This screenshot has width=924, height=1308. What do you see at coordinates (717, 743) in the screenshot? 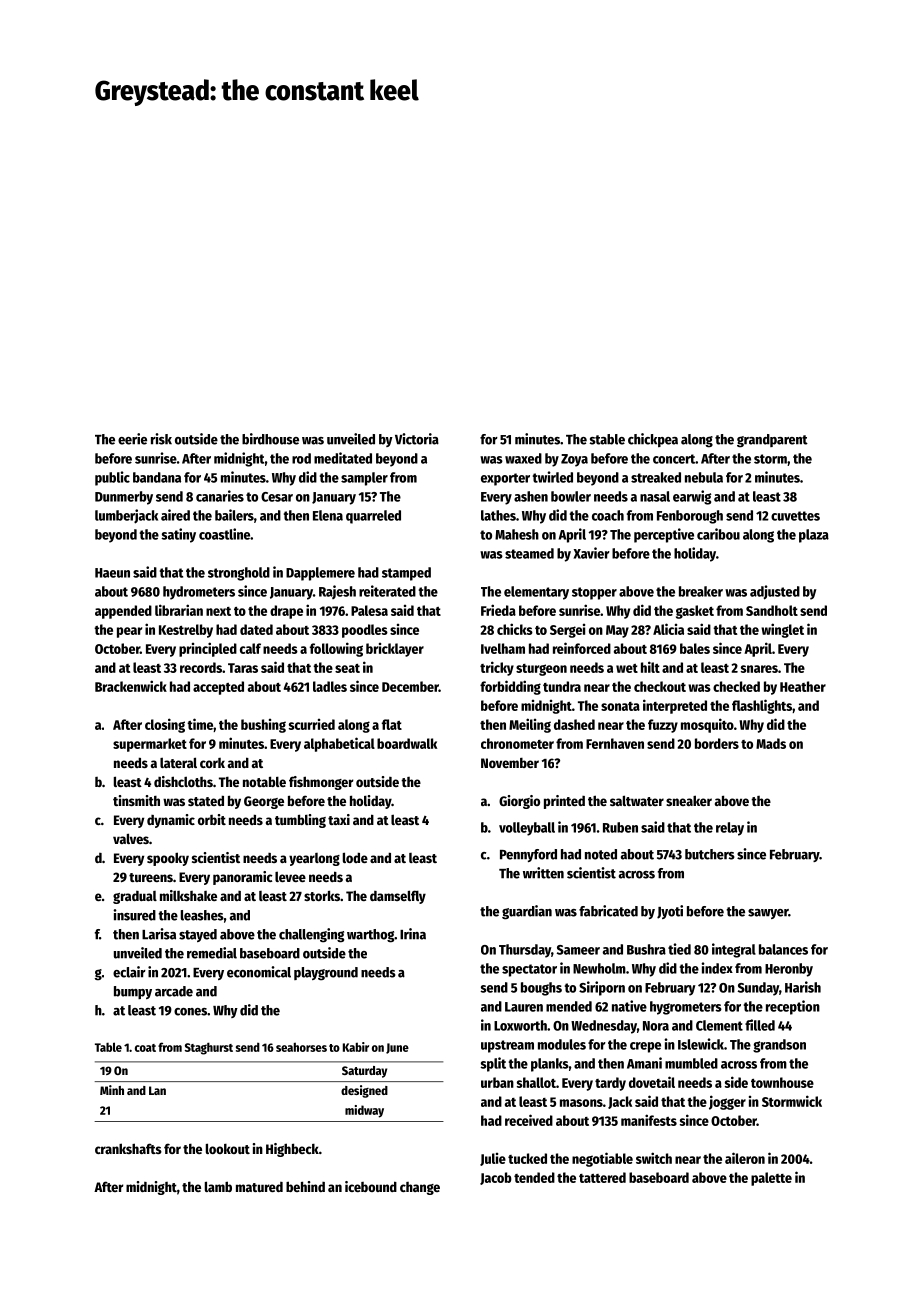
I see `borders` at bounding box center [717, 743].
